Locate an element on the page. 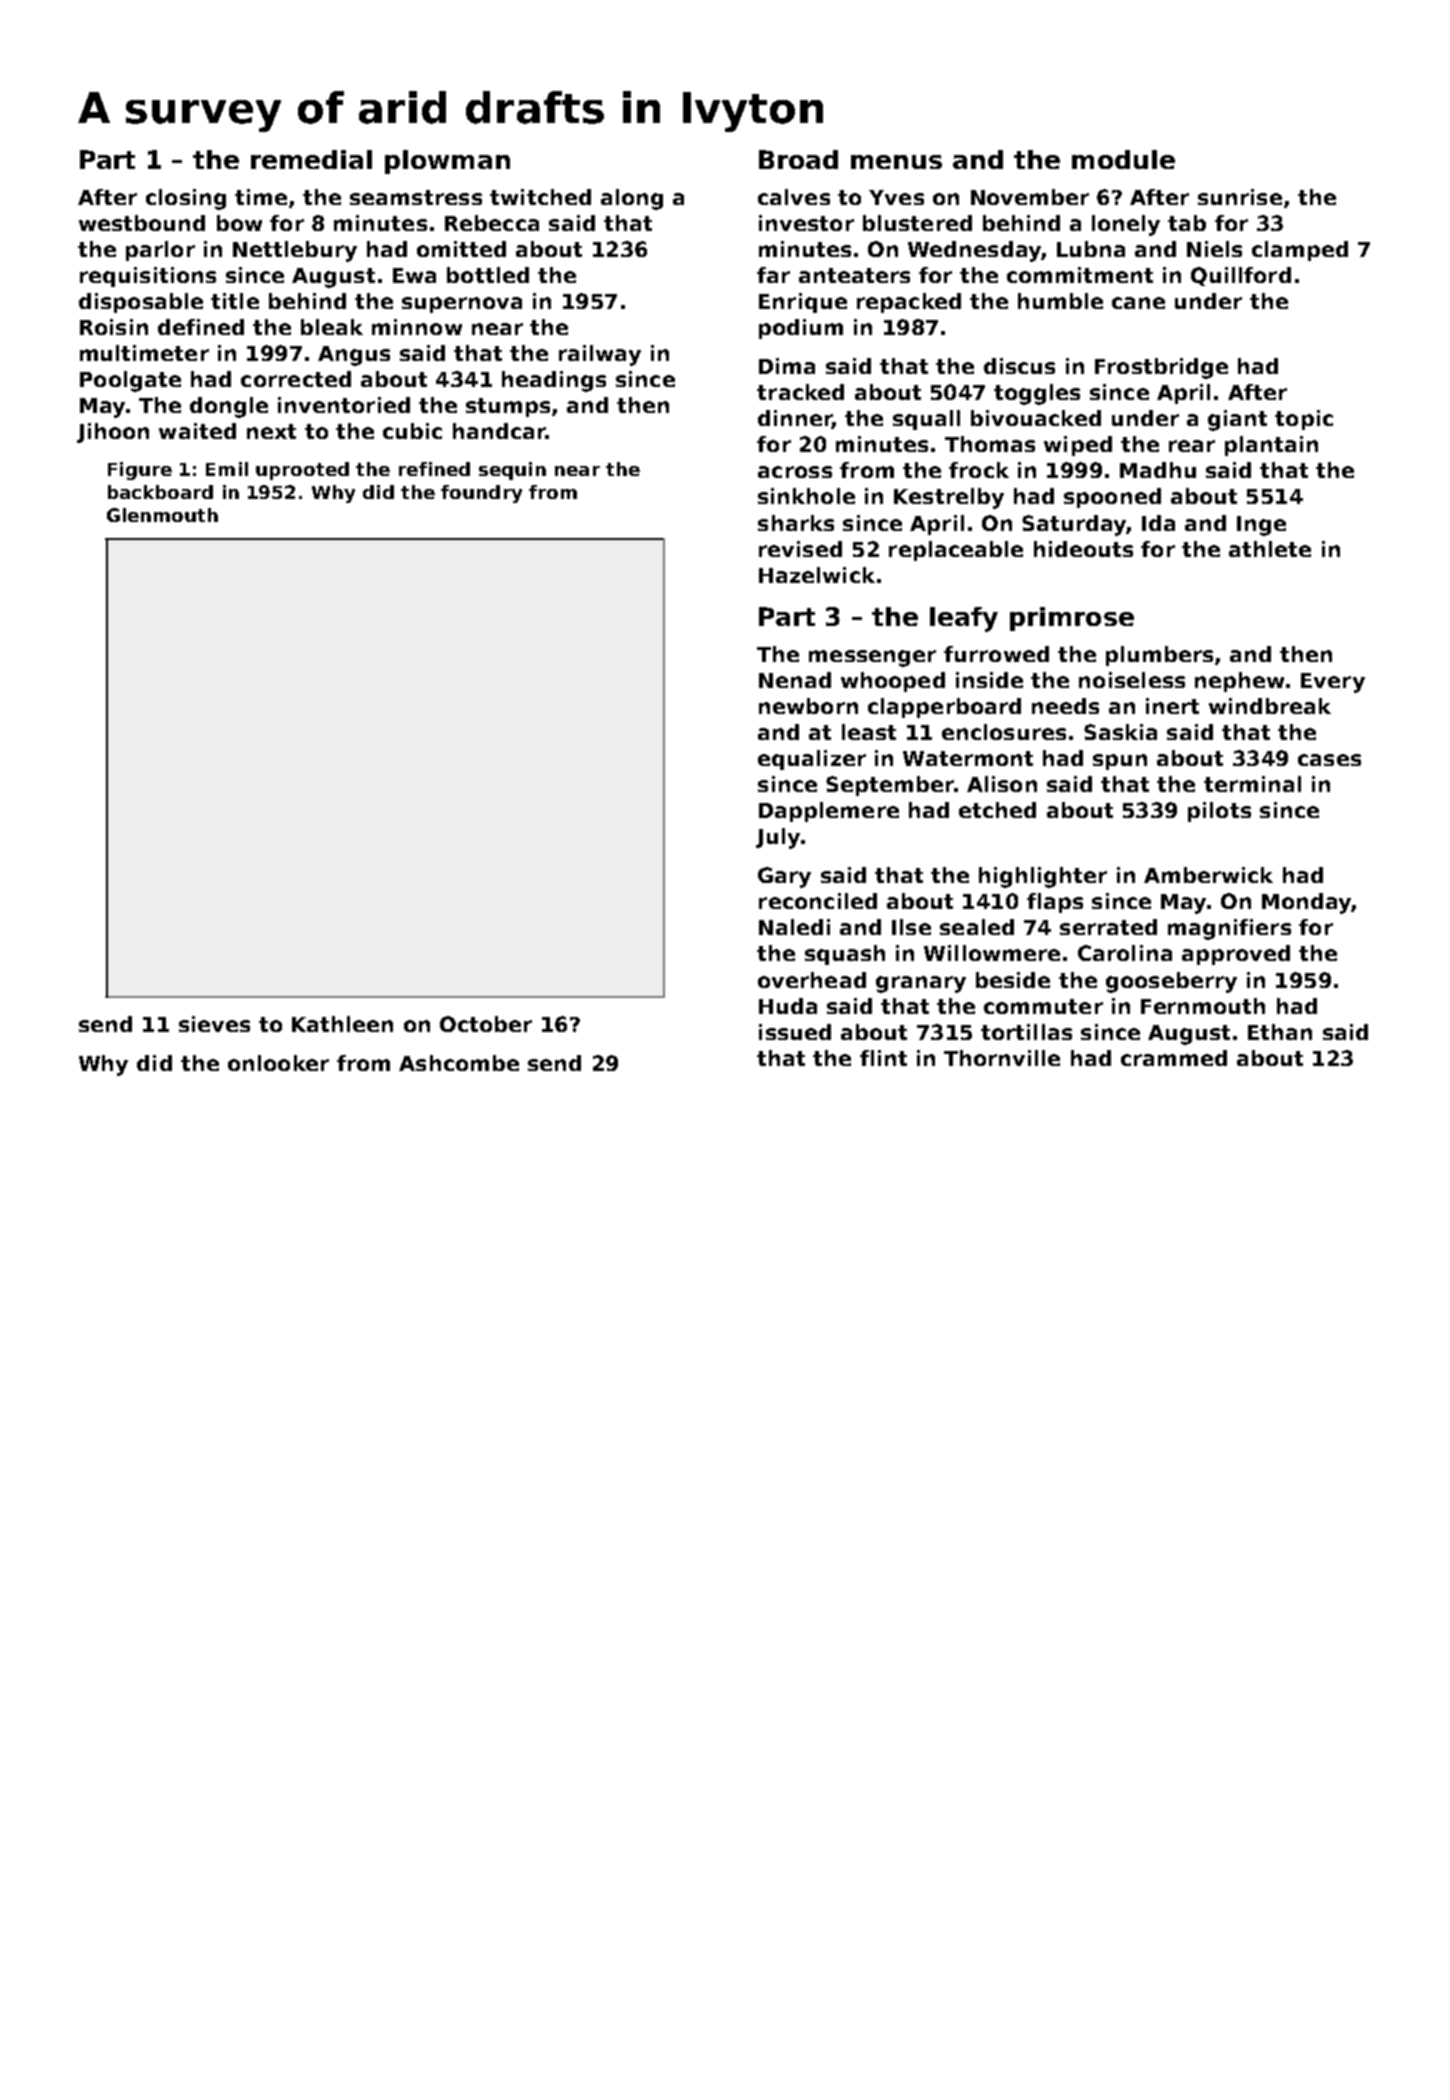 The height and width of the image is (2100, 1450). Dapplemere is located at coordinates (829, 812).
